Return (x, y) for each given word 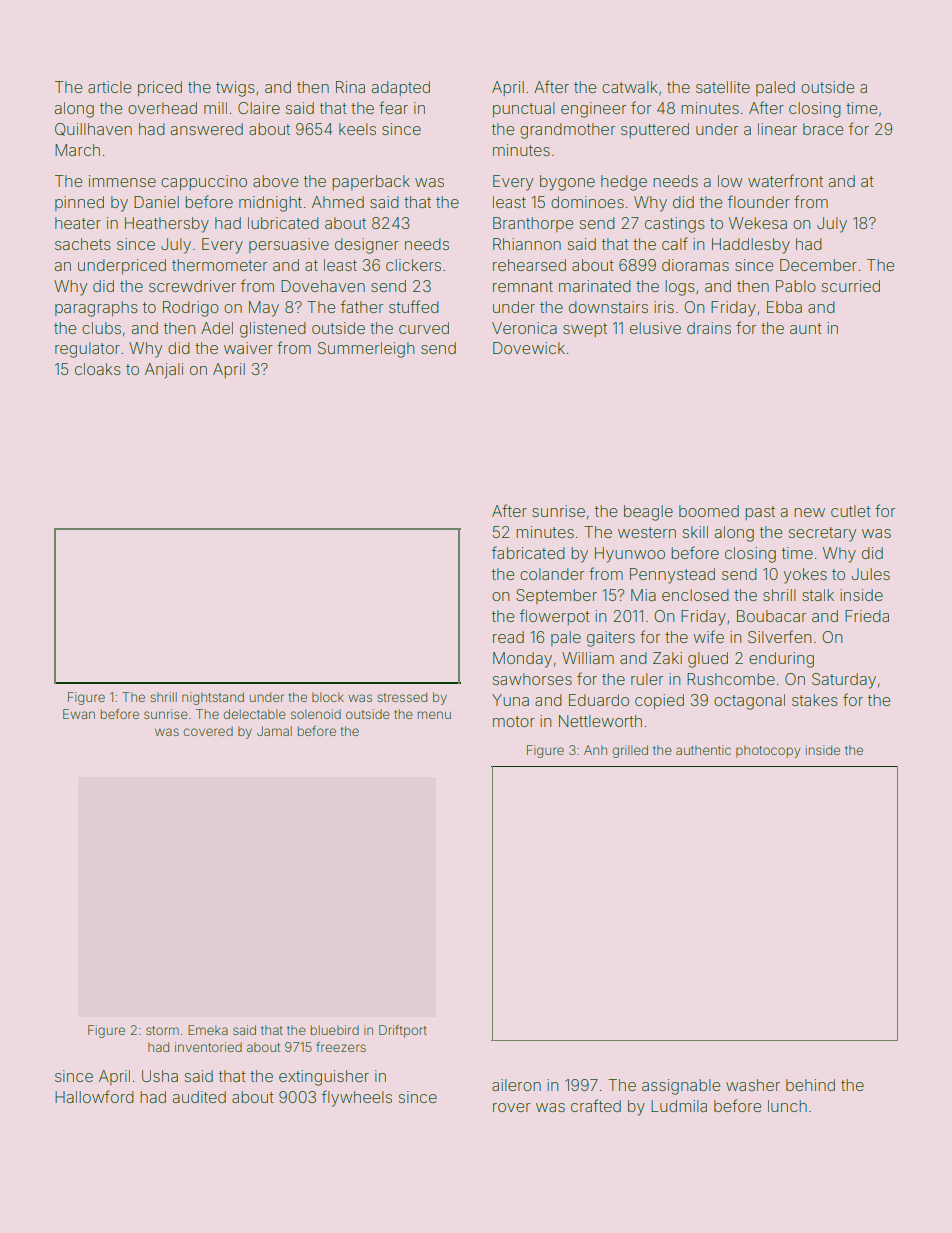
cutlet (851, 511)
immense (122, 181)
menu (434, 715)
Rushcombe (731, 679)
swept (585, 330)
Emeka (208, 1030)
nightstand (213, 698)
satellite (723, 87)
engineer (593, 110)
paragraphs (96, 309)
